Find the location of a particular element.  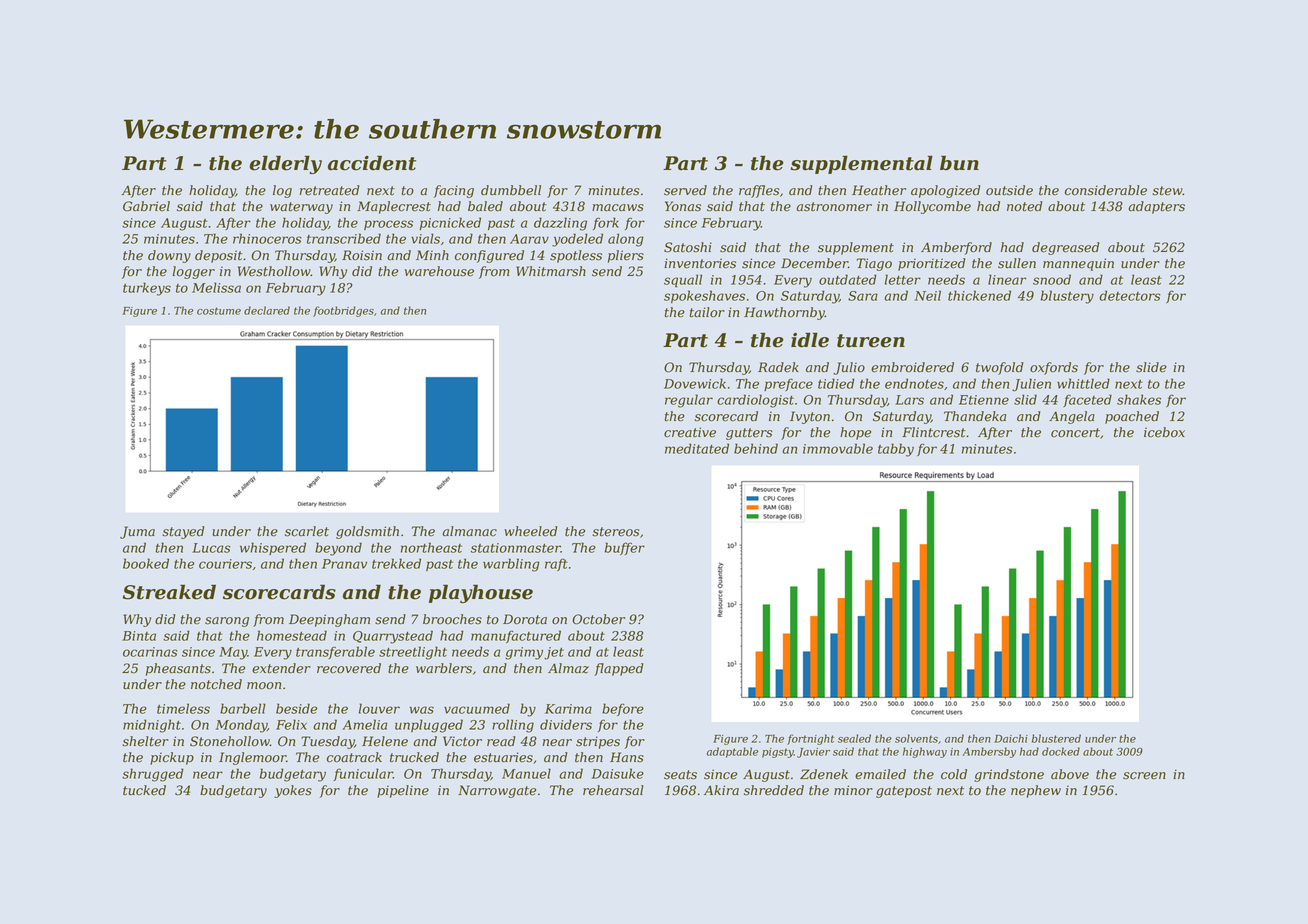

stew is located at coordinates (1167, 191).
